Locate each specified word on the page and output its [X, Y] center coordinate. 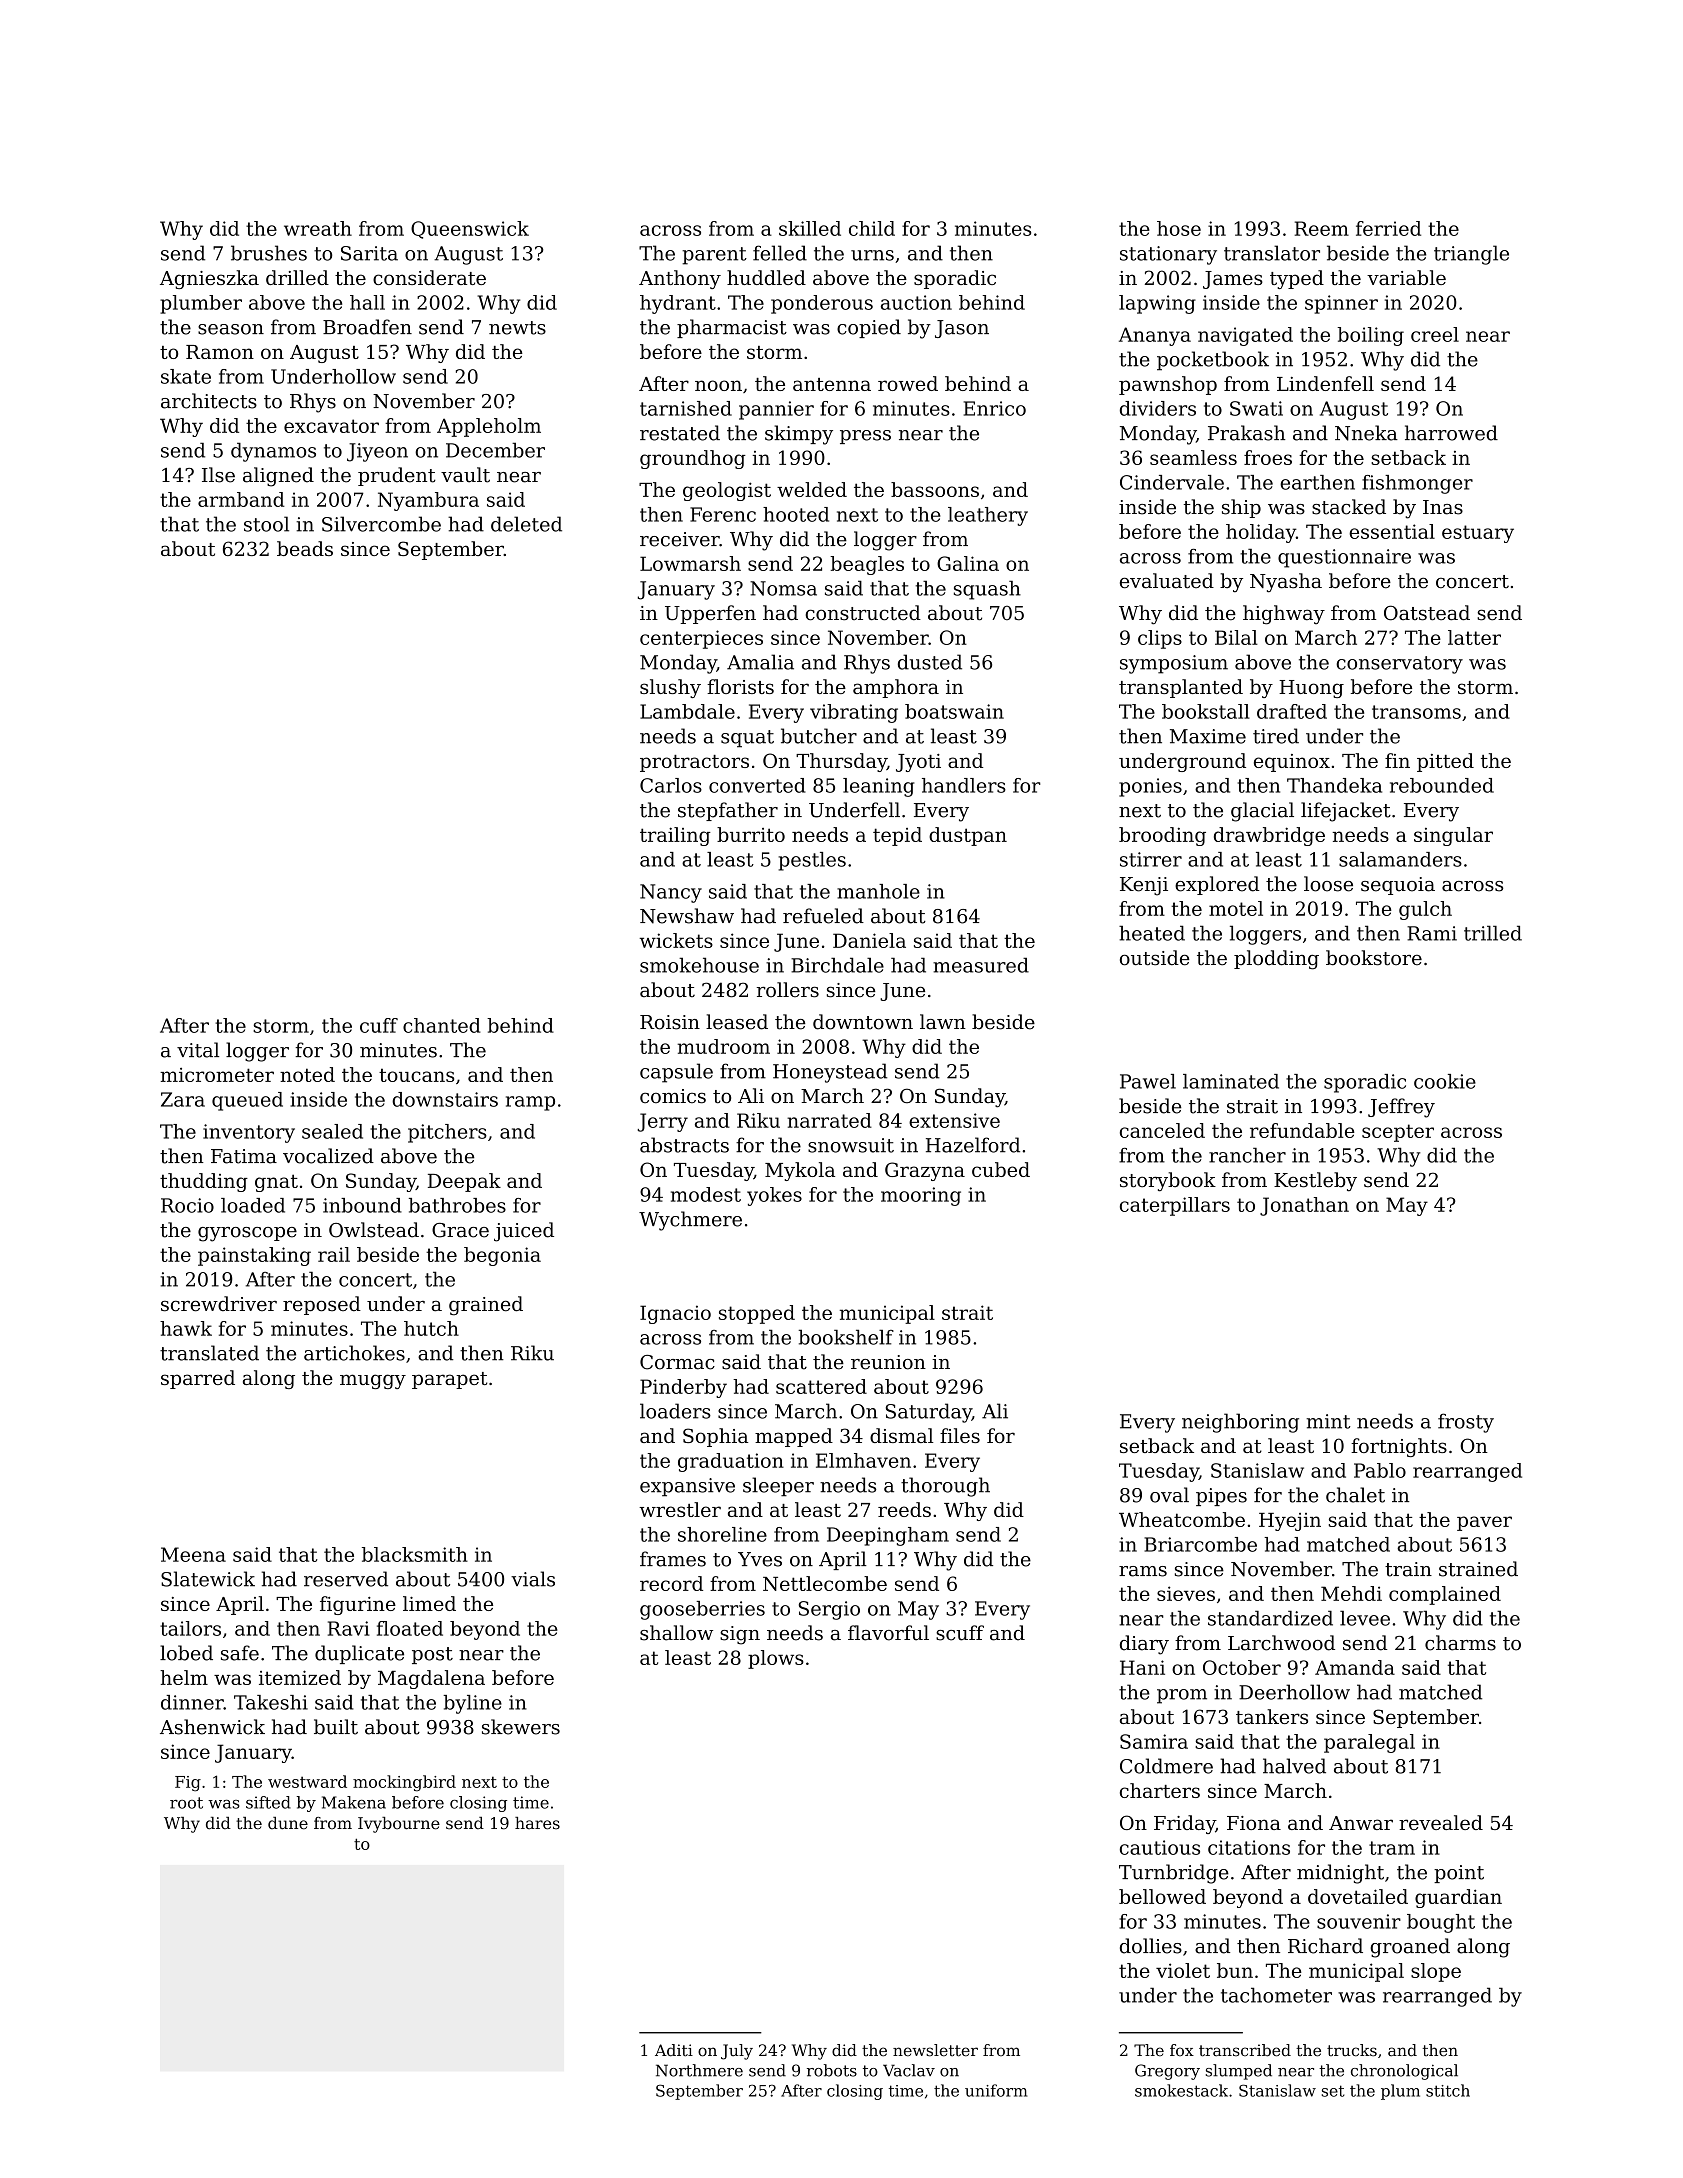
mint [1328, 1421]
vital [198, 1050]
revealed [1441, 1822]
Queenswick [470, 230]
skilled [810, 228]
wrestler [680, 1509]
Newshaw [687, 916]
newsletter [935, 2050]
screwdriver [219, 1304]
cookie [1445, 1081]
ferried [1388, 228]
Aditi [674, 2050]
